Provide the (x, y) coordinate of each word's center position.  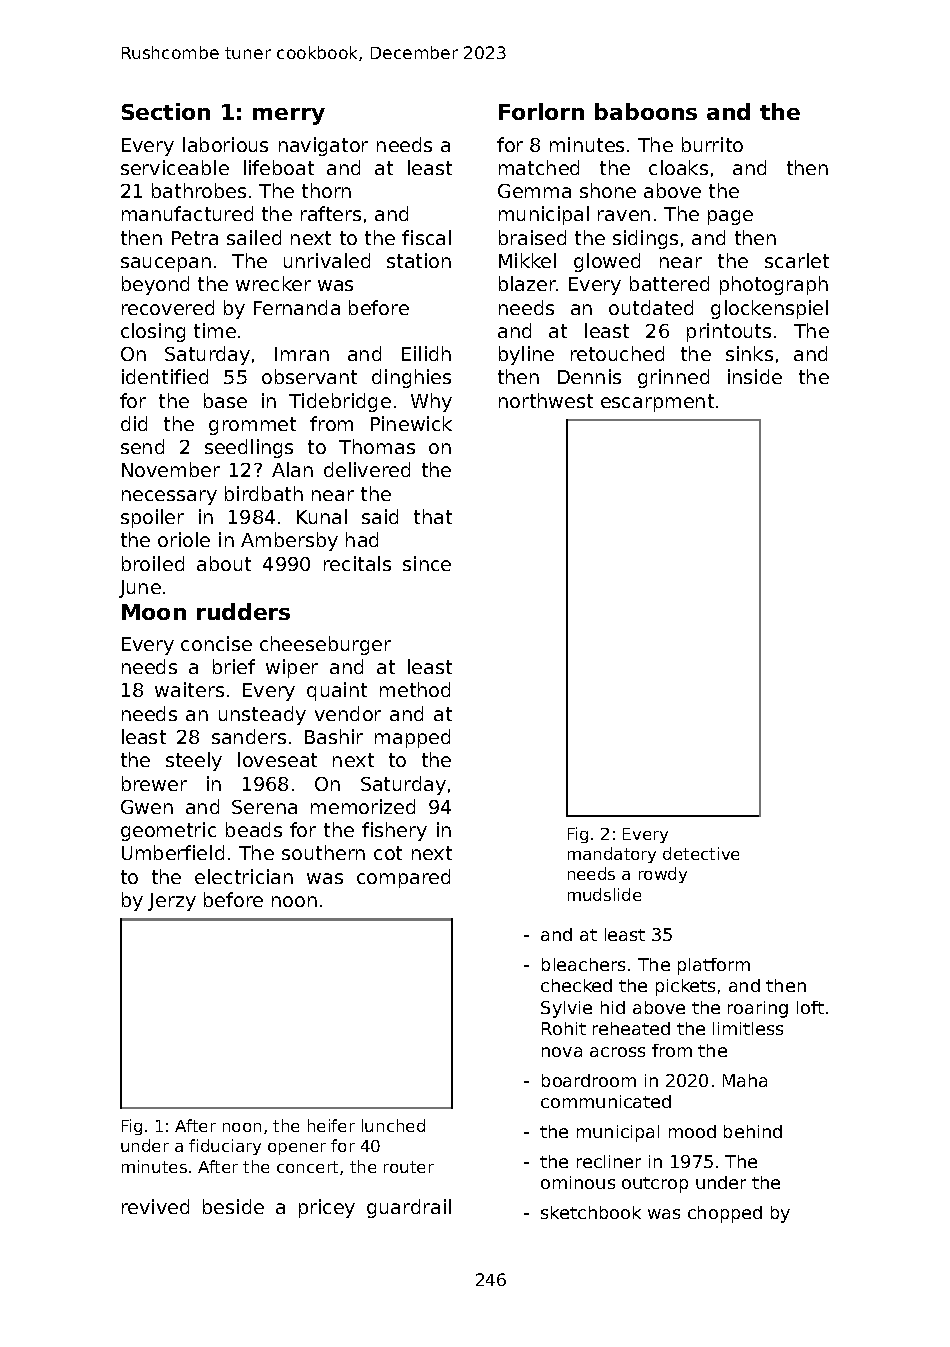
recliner (609, 1161)
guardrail (409, 1208)
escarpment (657, 403)
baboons (646, 111)
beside (233, 1206)
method (415, 689)
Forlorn (541, 111)
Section (166, 111)
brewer (154, 783)
